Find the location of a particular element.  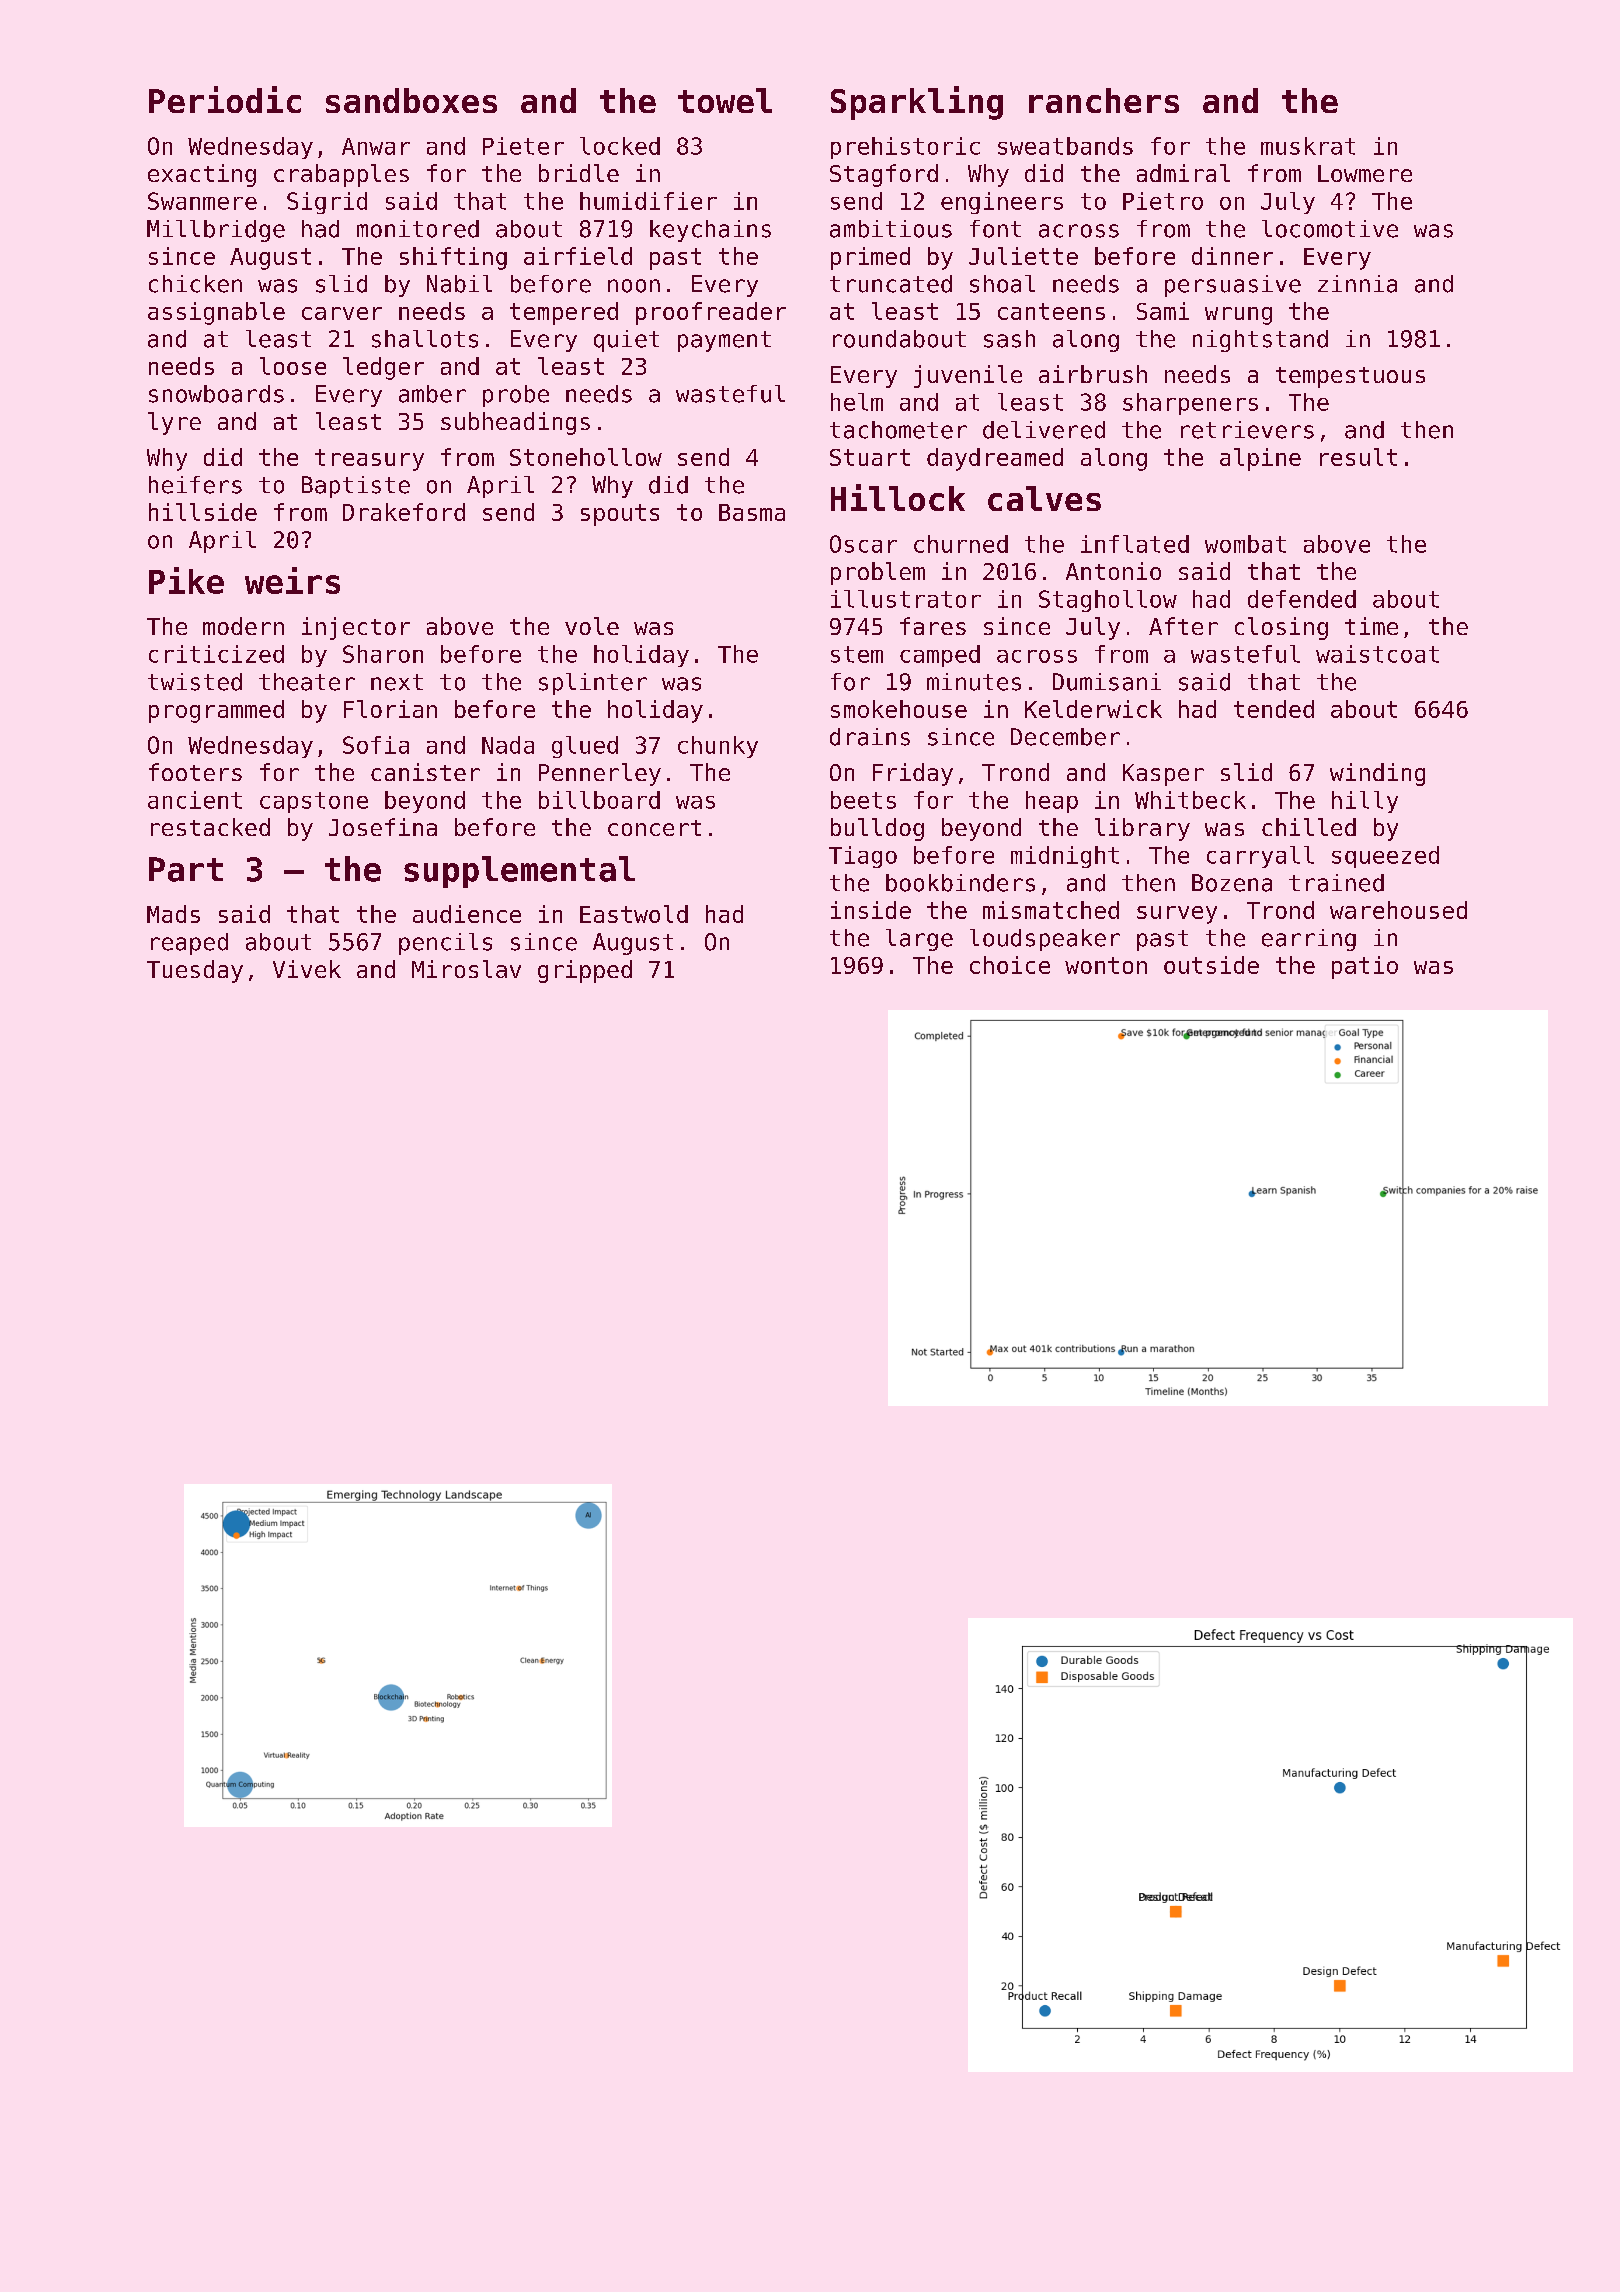

tended is located at coordinates (1274, 709).
